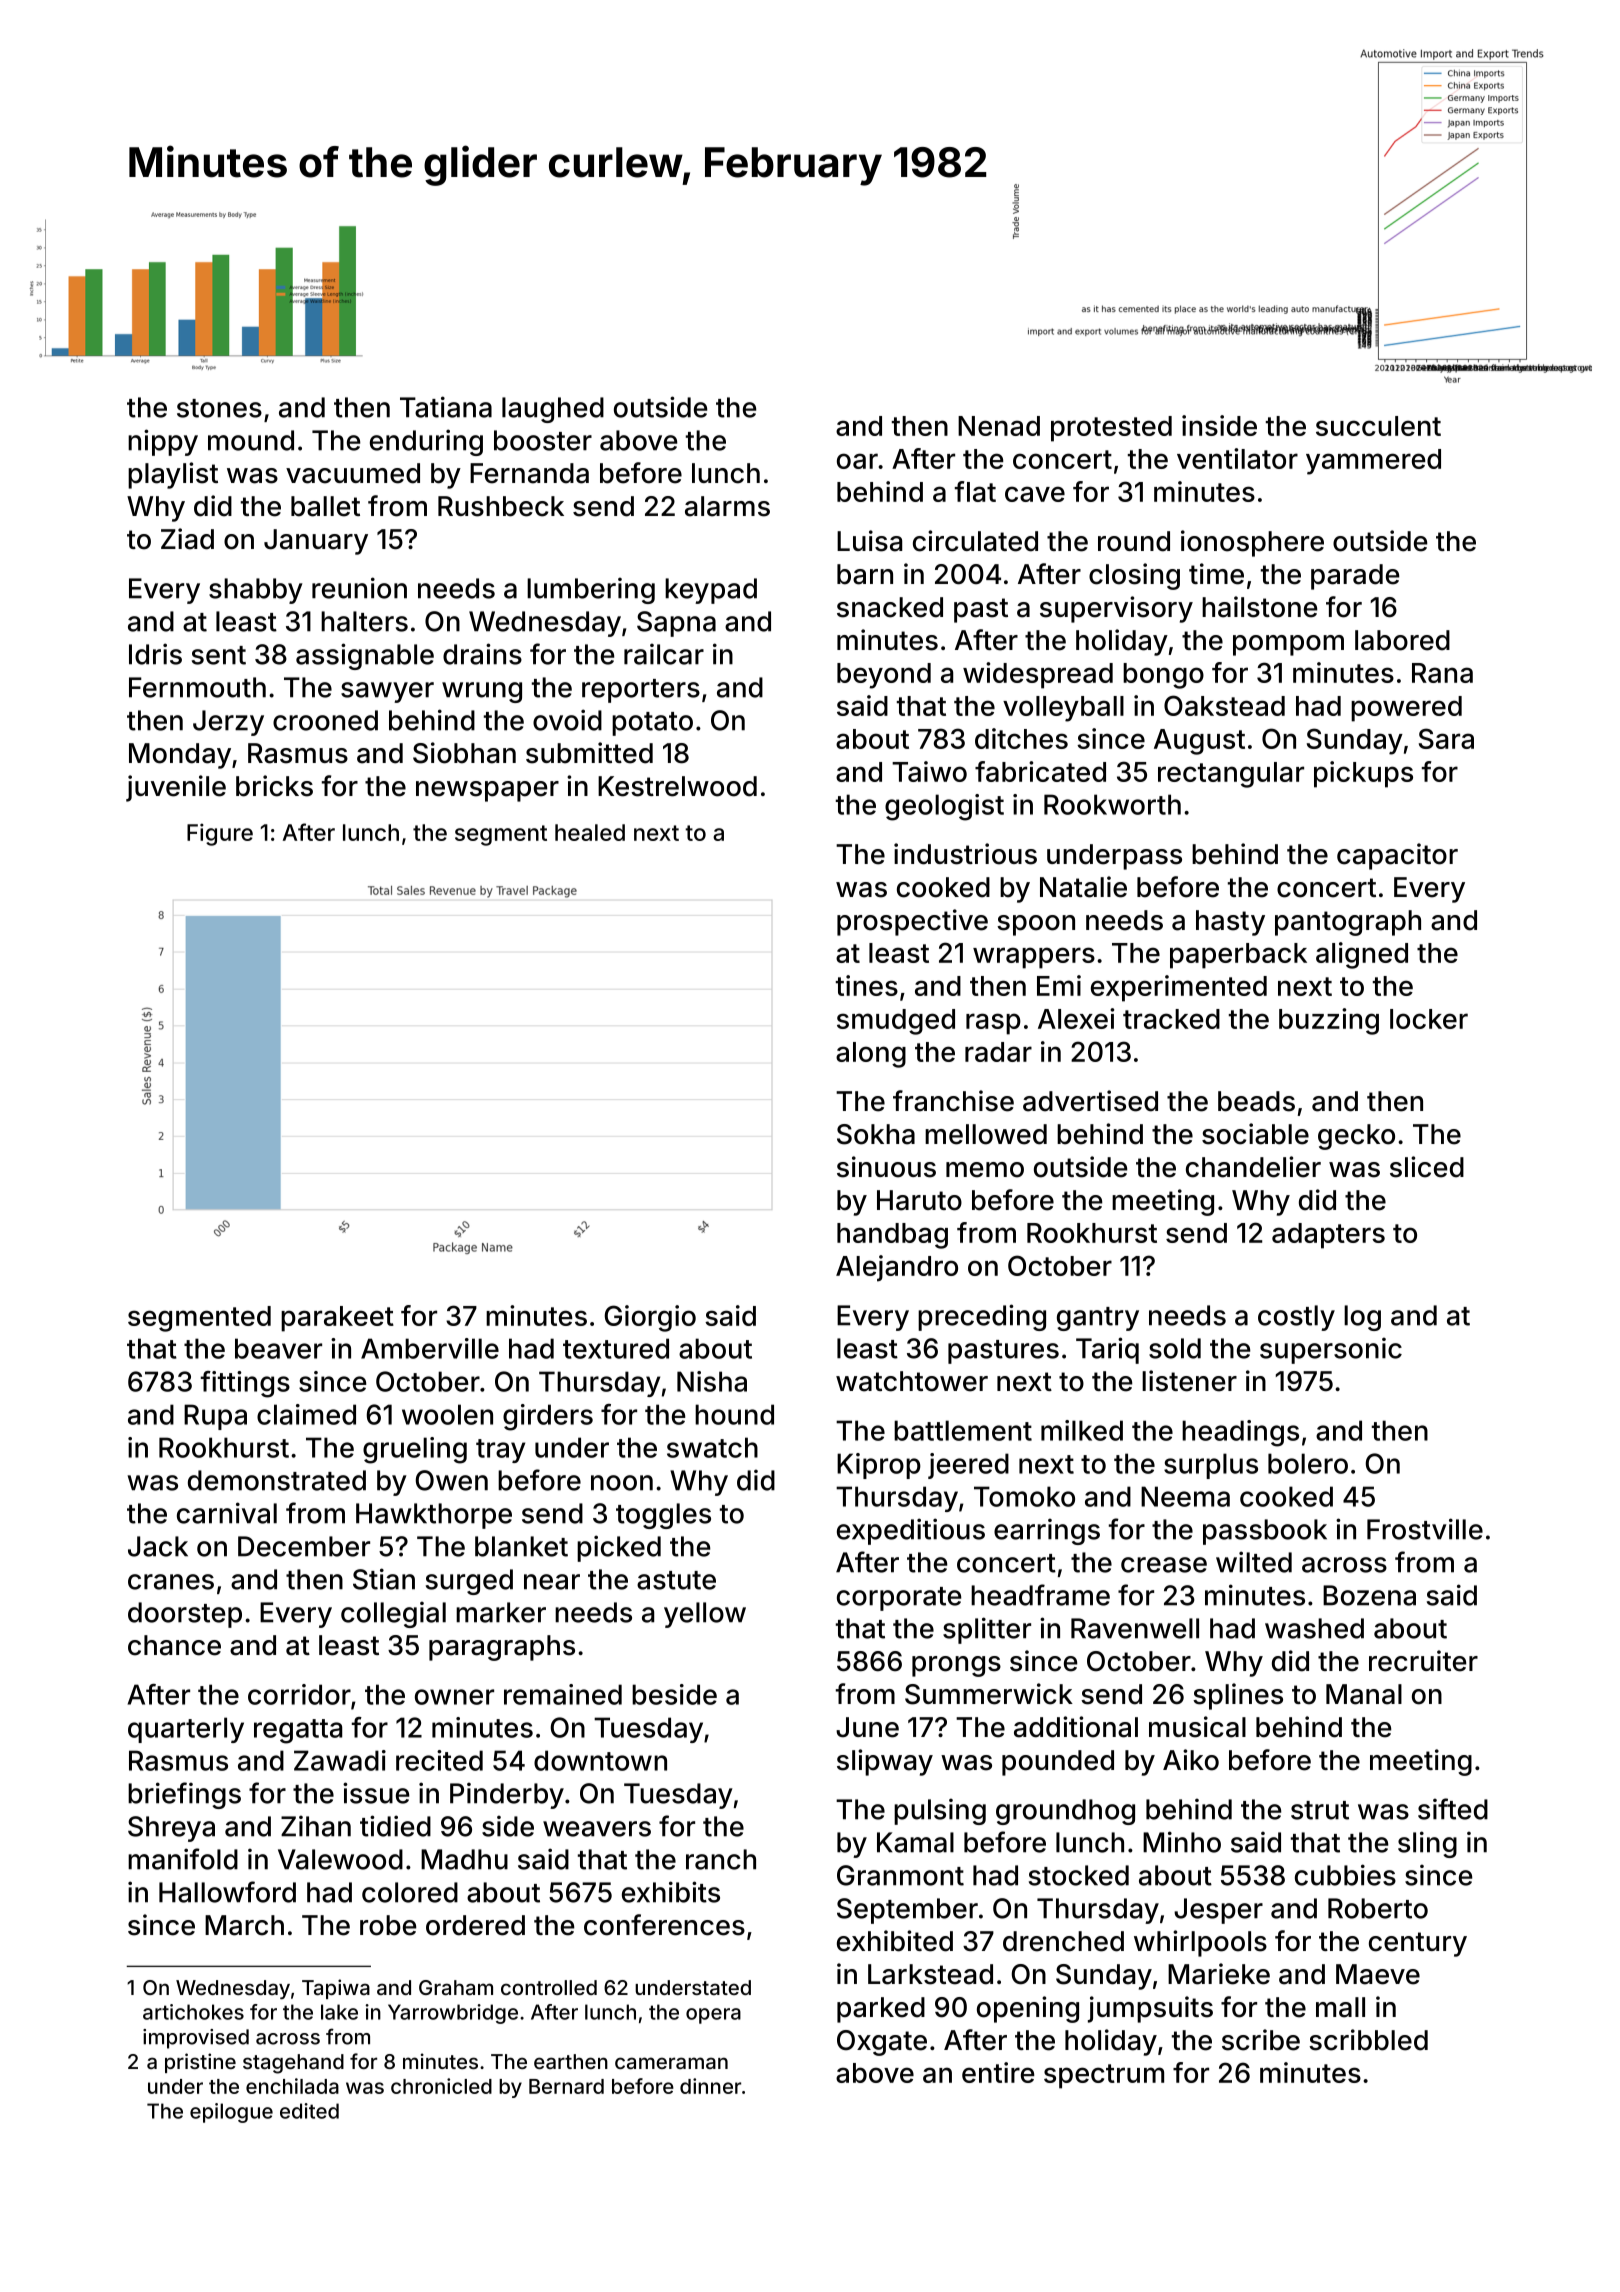  Describe the element at coordinates (1237, 458) in the screenshot. I see `ventilator` at that location.
